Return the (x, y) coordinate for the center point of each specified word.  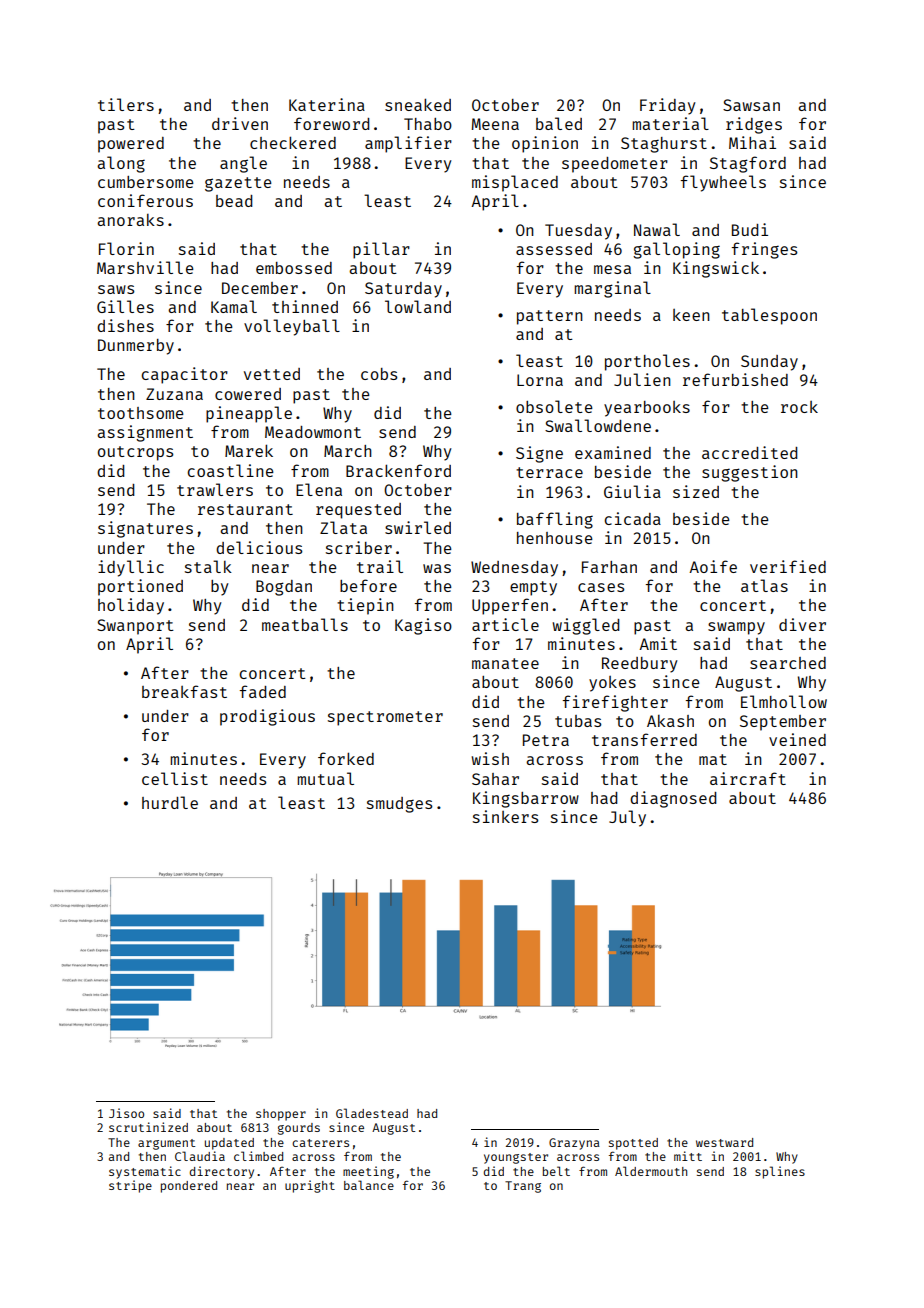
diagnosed (673, 799)
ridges (754, 125)
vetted (272, 374)
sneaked (418, 104)
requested (358, 511)
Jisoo (126, 1113)
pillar (381, 250)
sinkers (505, 816)
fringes (764, 250)
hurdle (170, 802)
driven (240, 123)
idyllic (131, 568)
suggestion (750, 473)
